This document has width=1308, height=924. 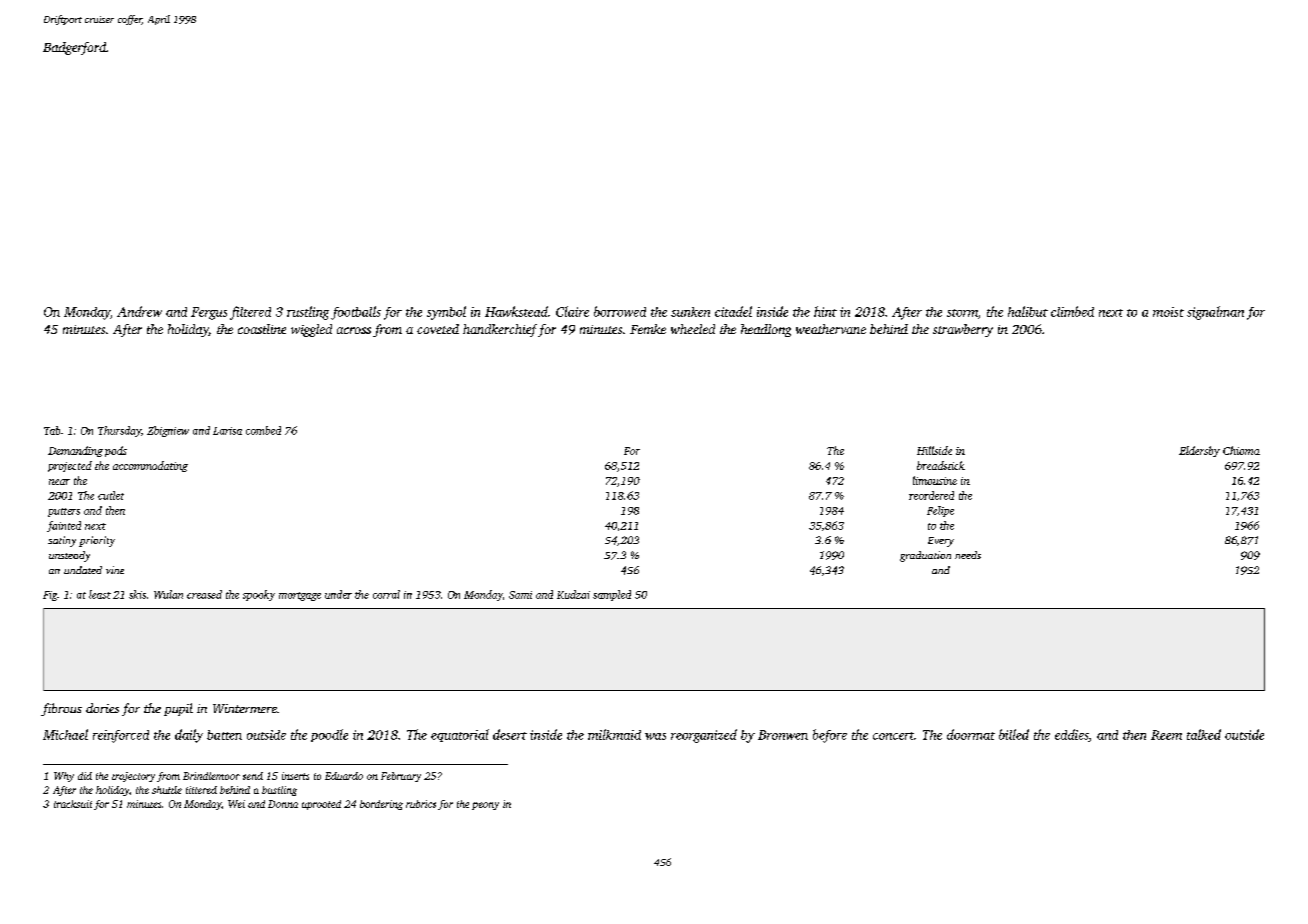 What do you see at coordinates (485, 806) in the document?
I see `peony` at bounding box center [485, 806].
